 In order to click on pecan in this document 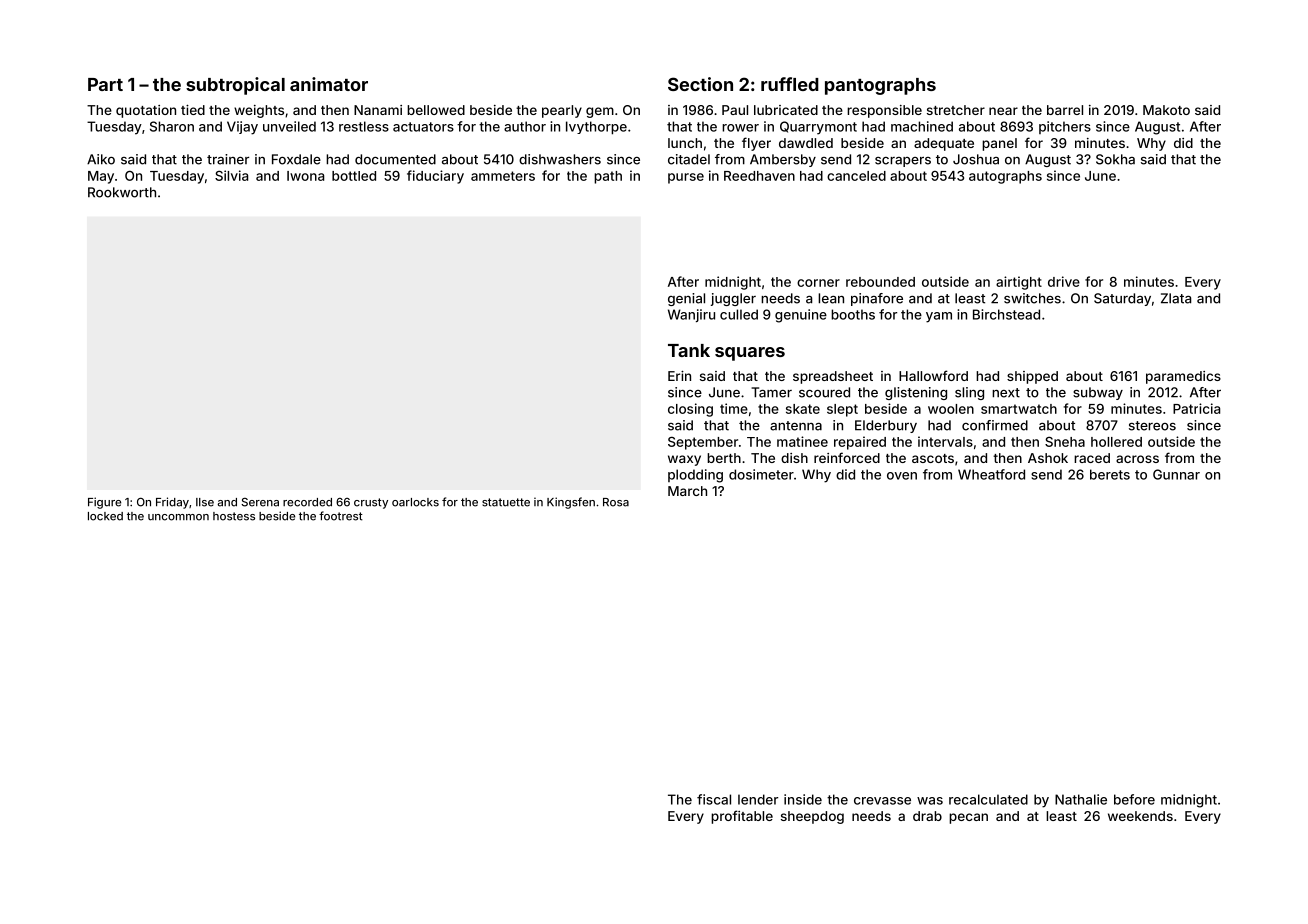, I will do `click(968, 818)`.
